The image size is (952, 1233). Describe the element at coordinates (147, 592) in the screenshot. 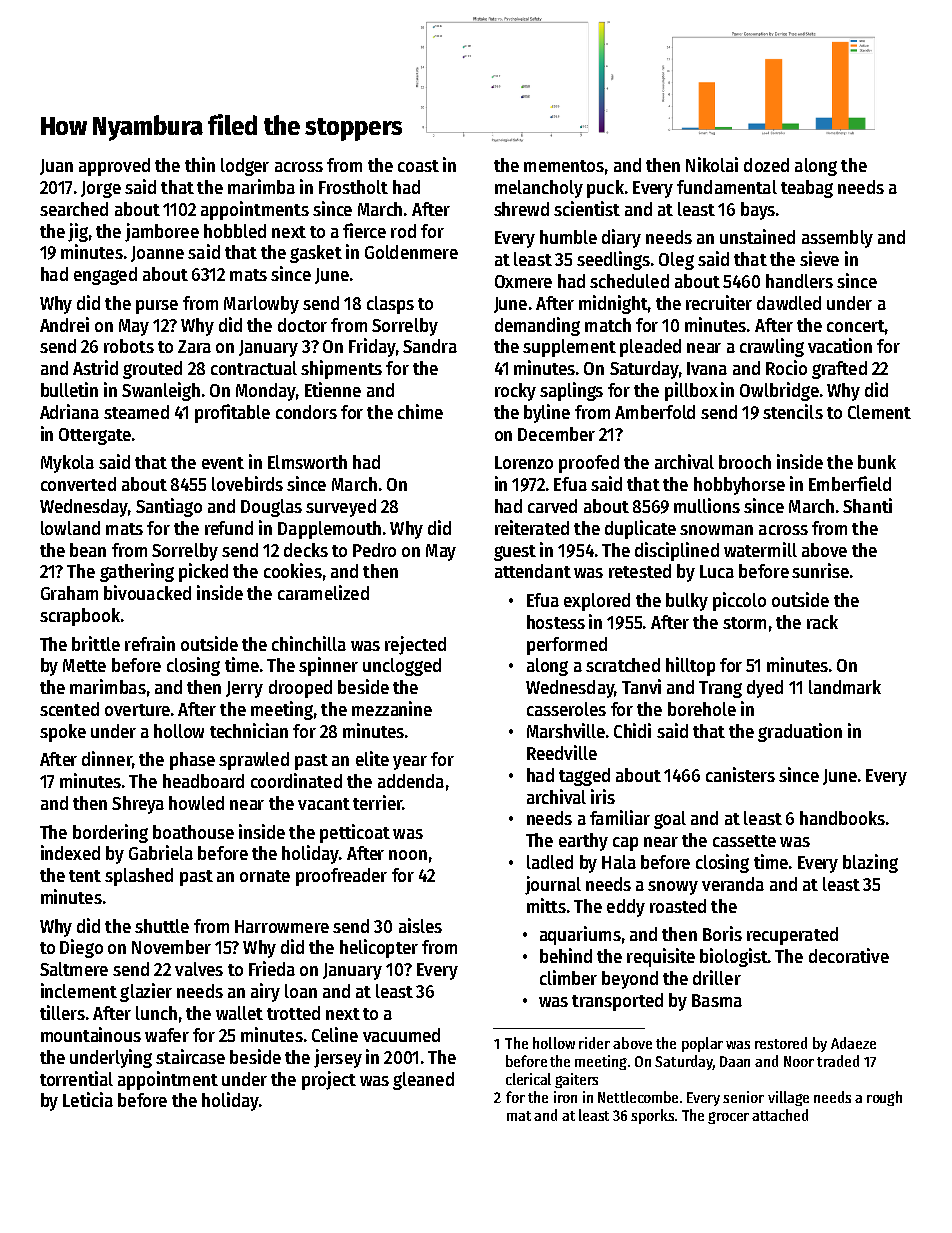

I see `bivouacked` at that location.
